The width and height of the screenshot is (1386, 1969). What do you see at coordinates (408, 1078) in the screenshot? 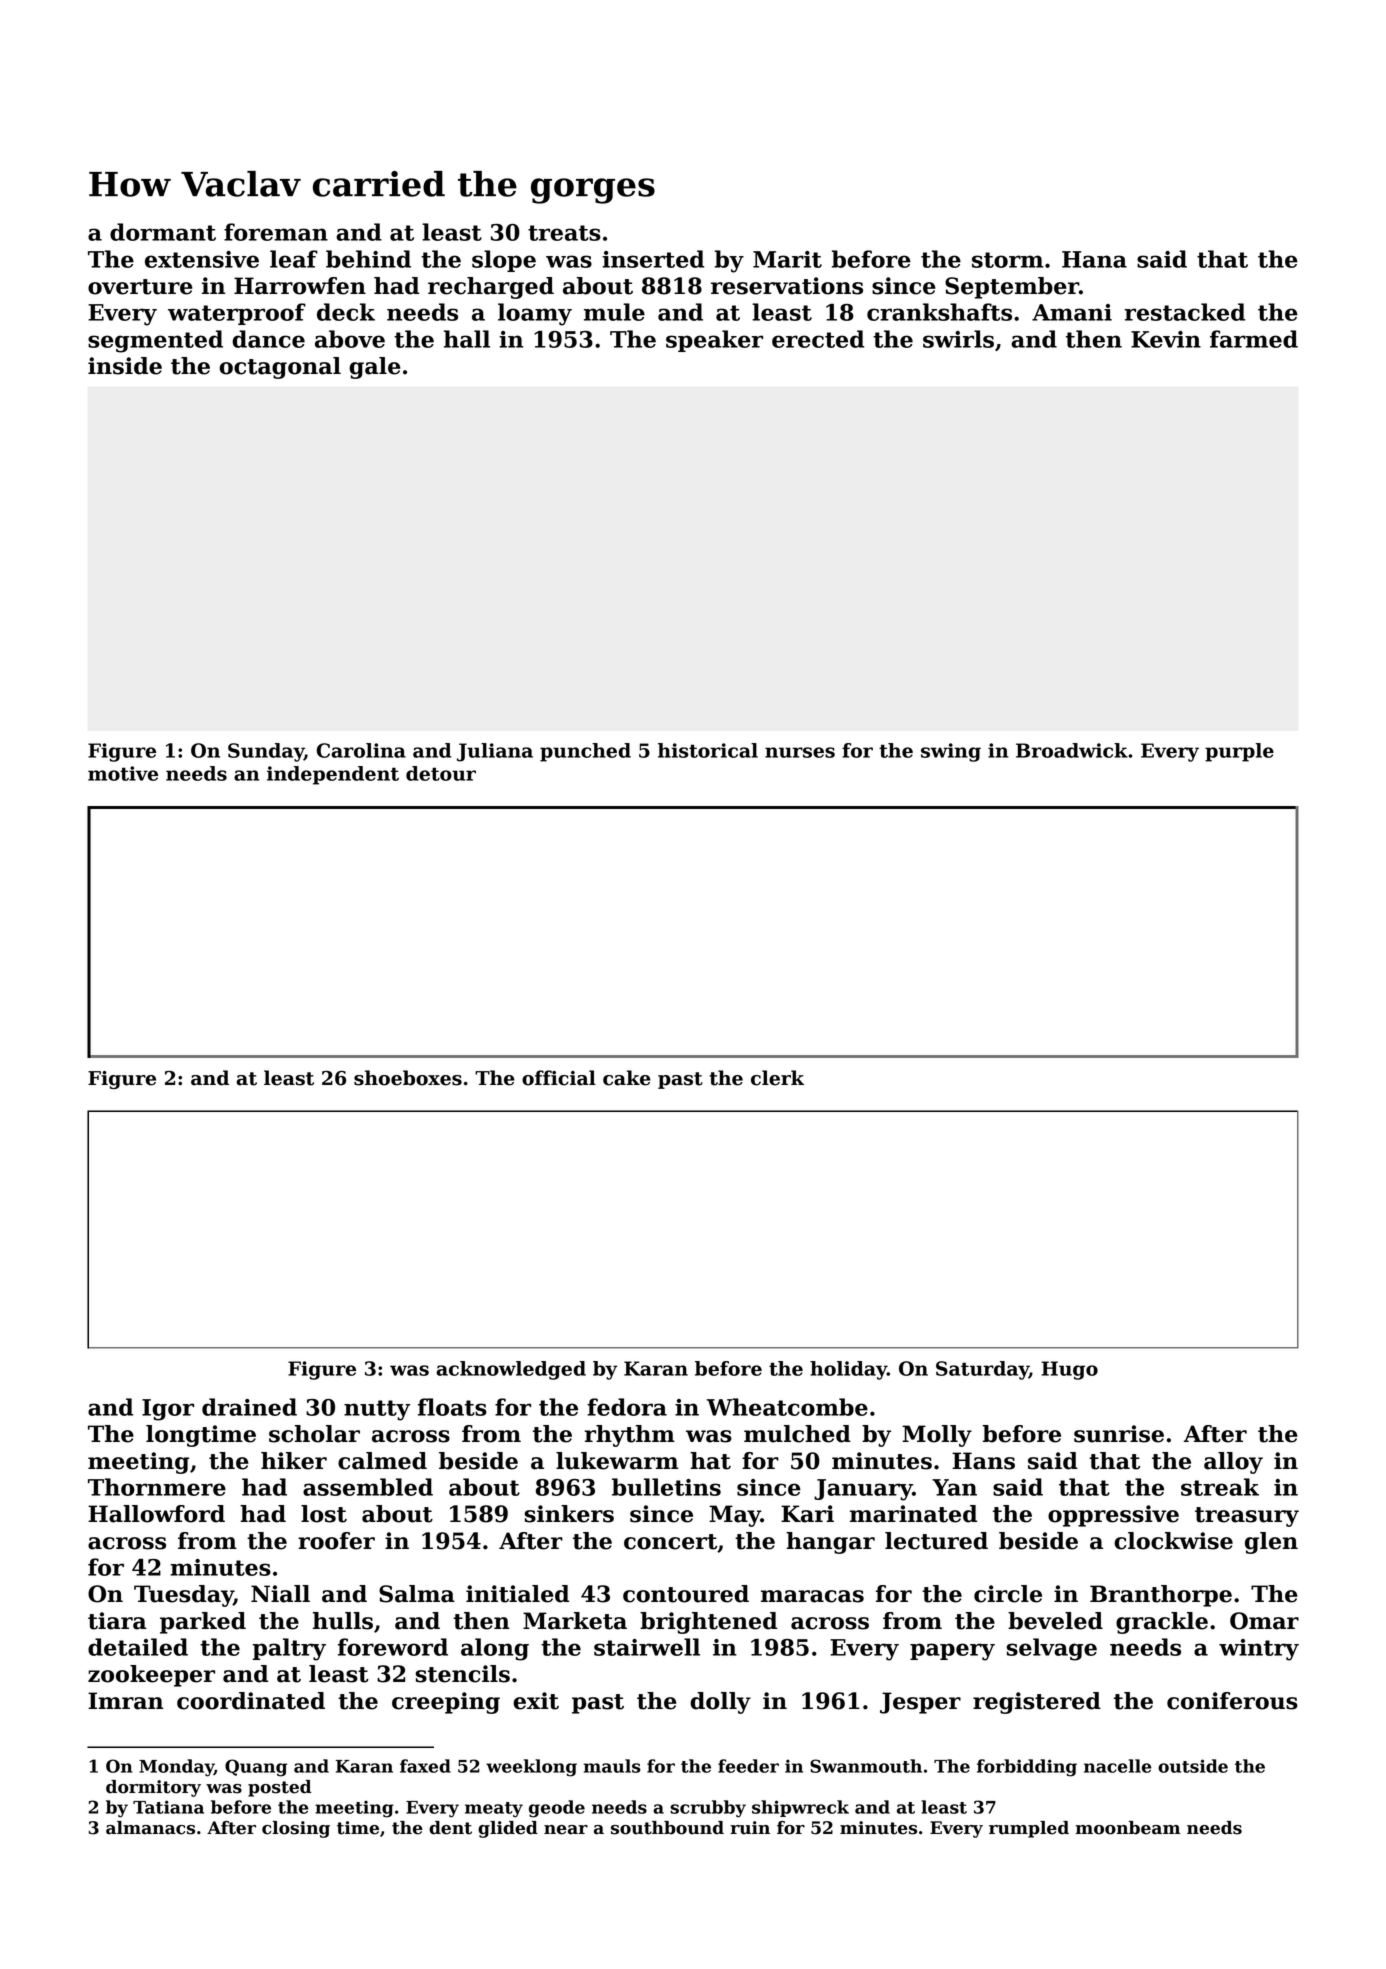
I see `shoeboxes` at bounding box center [408, 1078].
